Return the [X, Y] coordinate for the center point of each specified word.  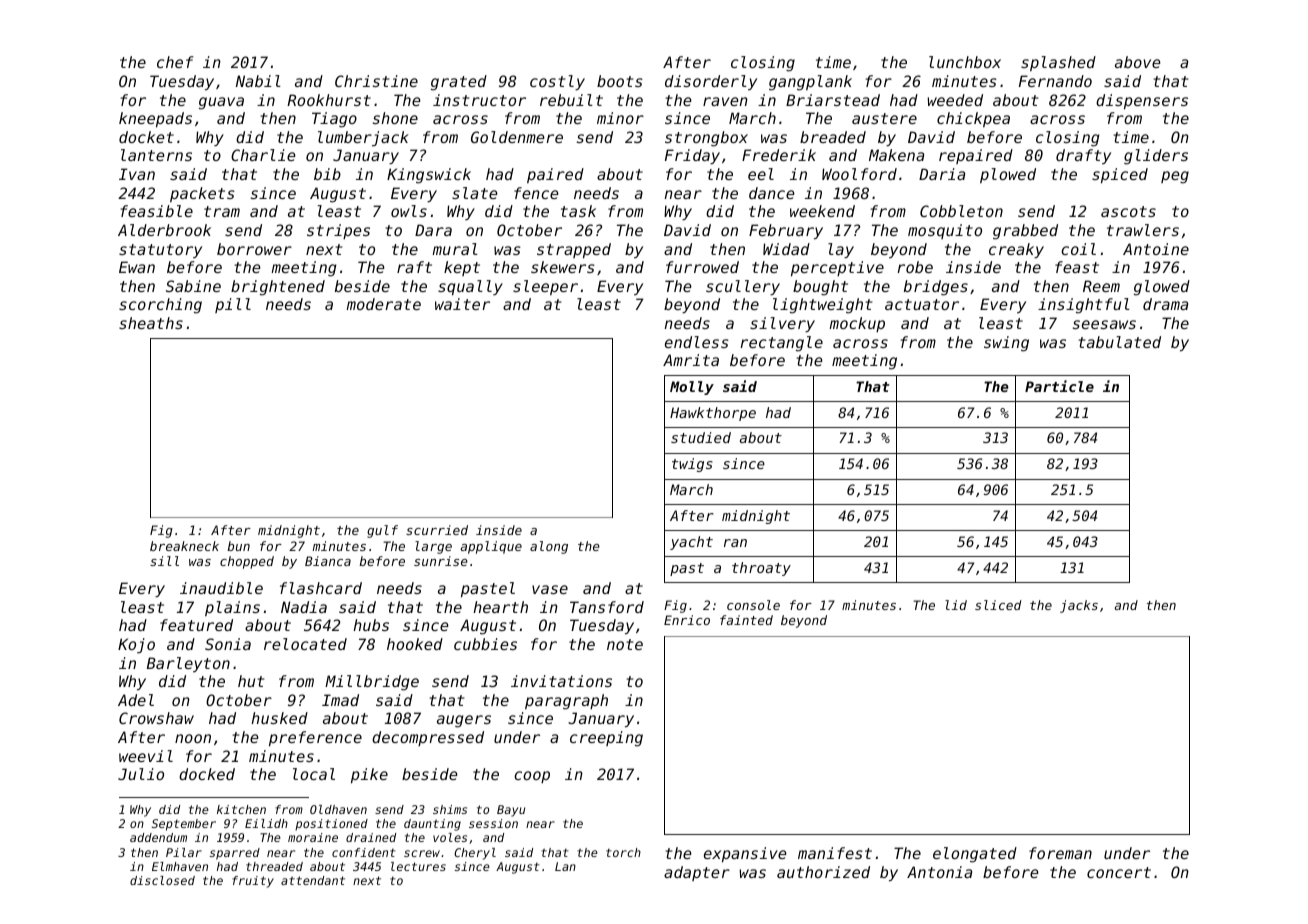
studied [701, 437]
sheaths [151, 323]
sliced [998, 605]
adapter [697, 873]
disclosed [162, 880]
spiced [1120, 175]
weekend [822, 211]
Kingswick [429, 176]
